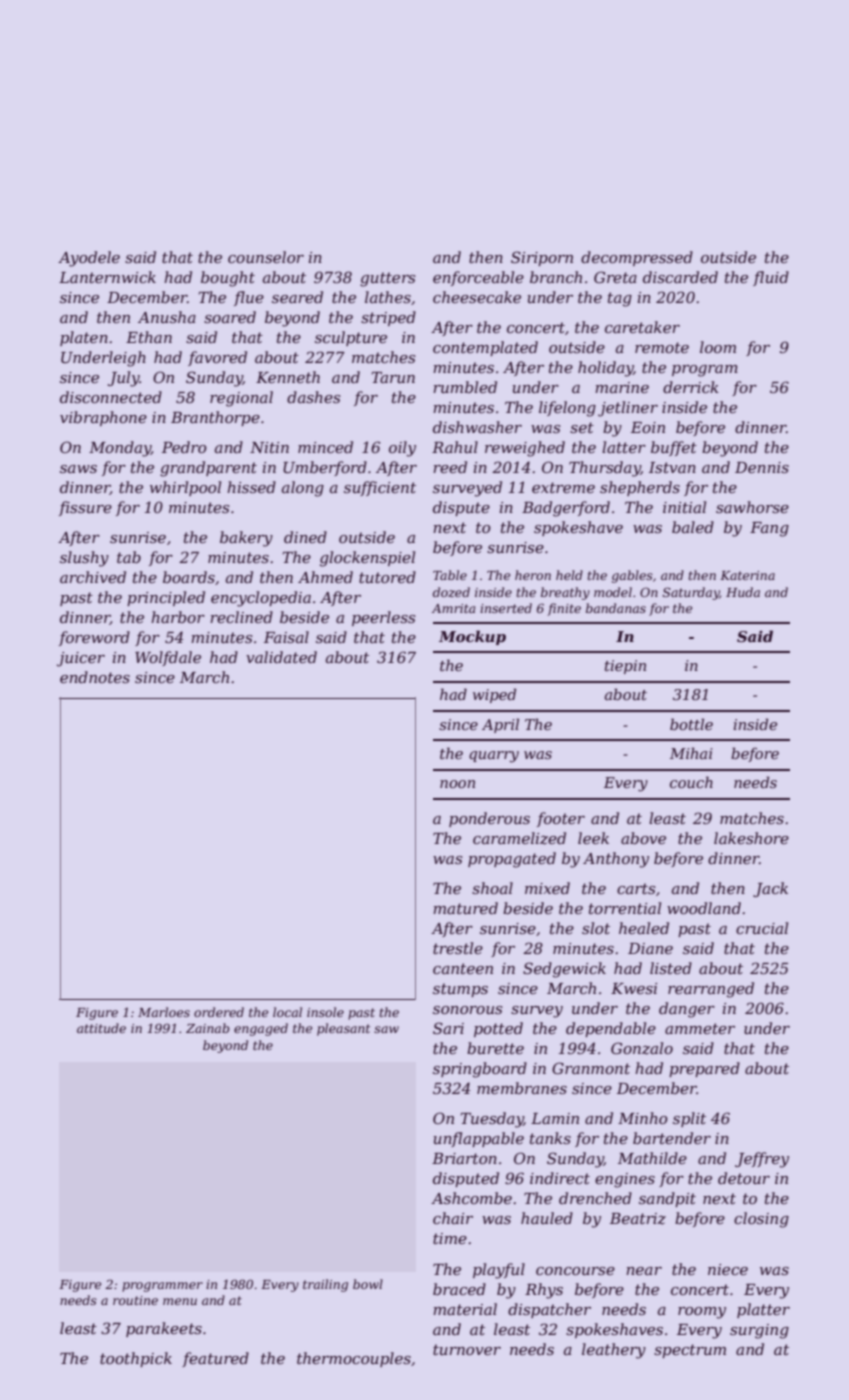  Describe the element at coordinates (94, 638) in the screenshot. I see `foreword` at that location.
